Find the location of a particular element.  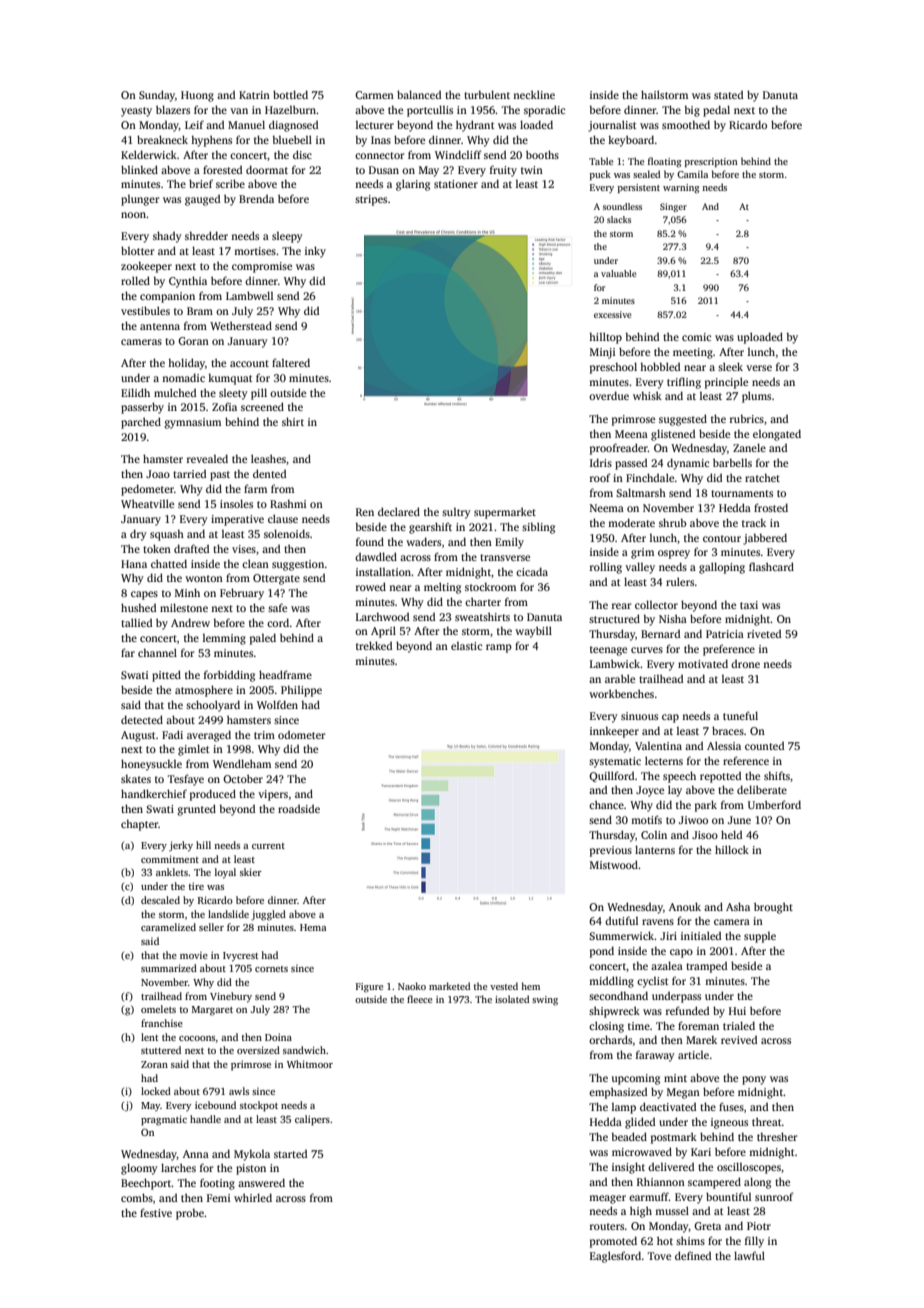

gearshift is located at coordinates (430, 528).
